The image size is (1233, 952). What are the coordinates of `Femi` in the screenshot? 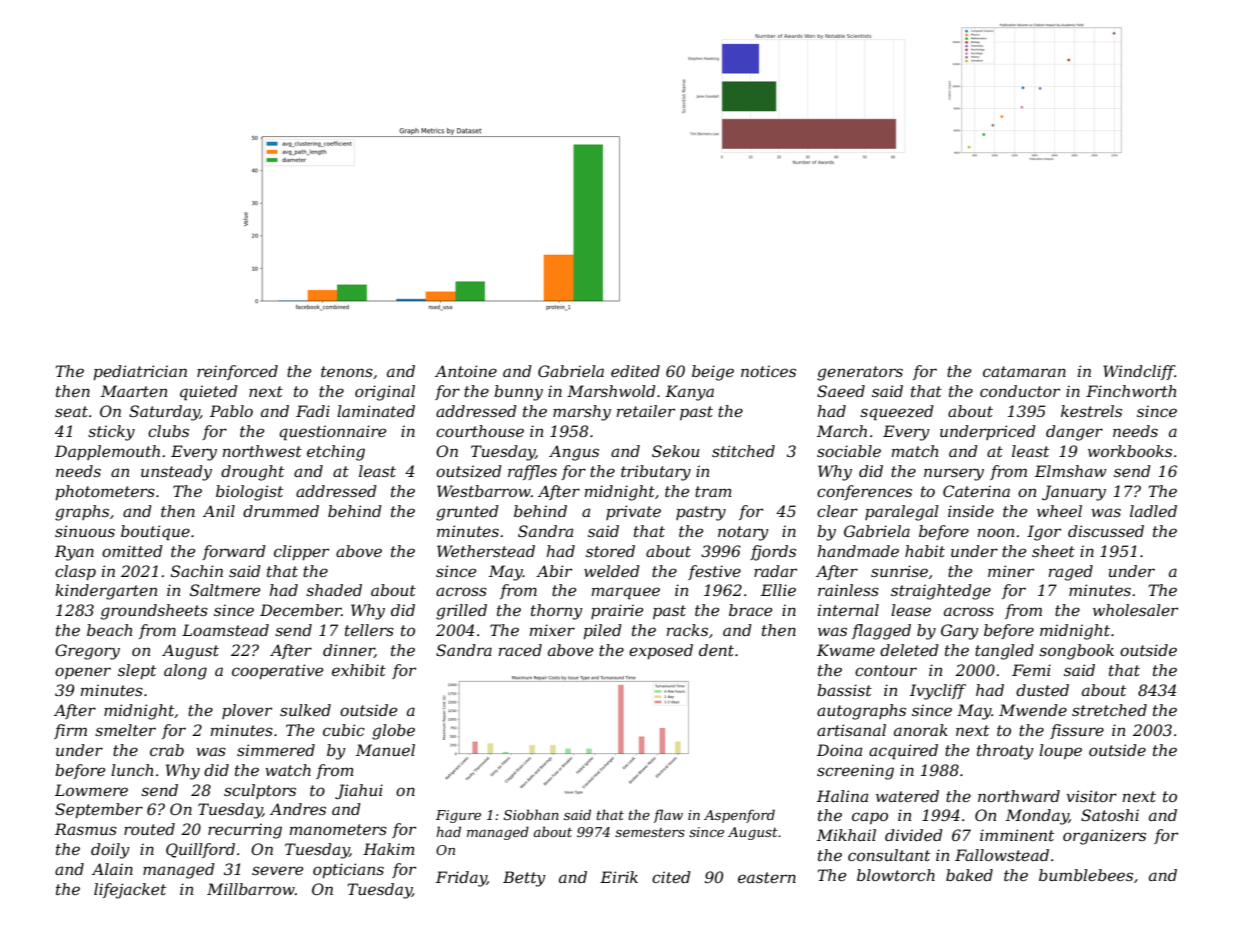 It's located at (1031, 670).
